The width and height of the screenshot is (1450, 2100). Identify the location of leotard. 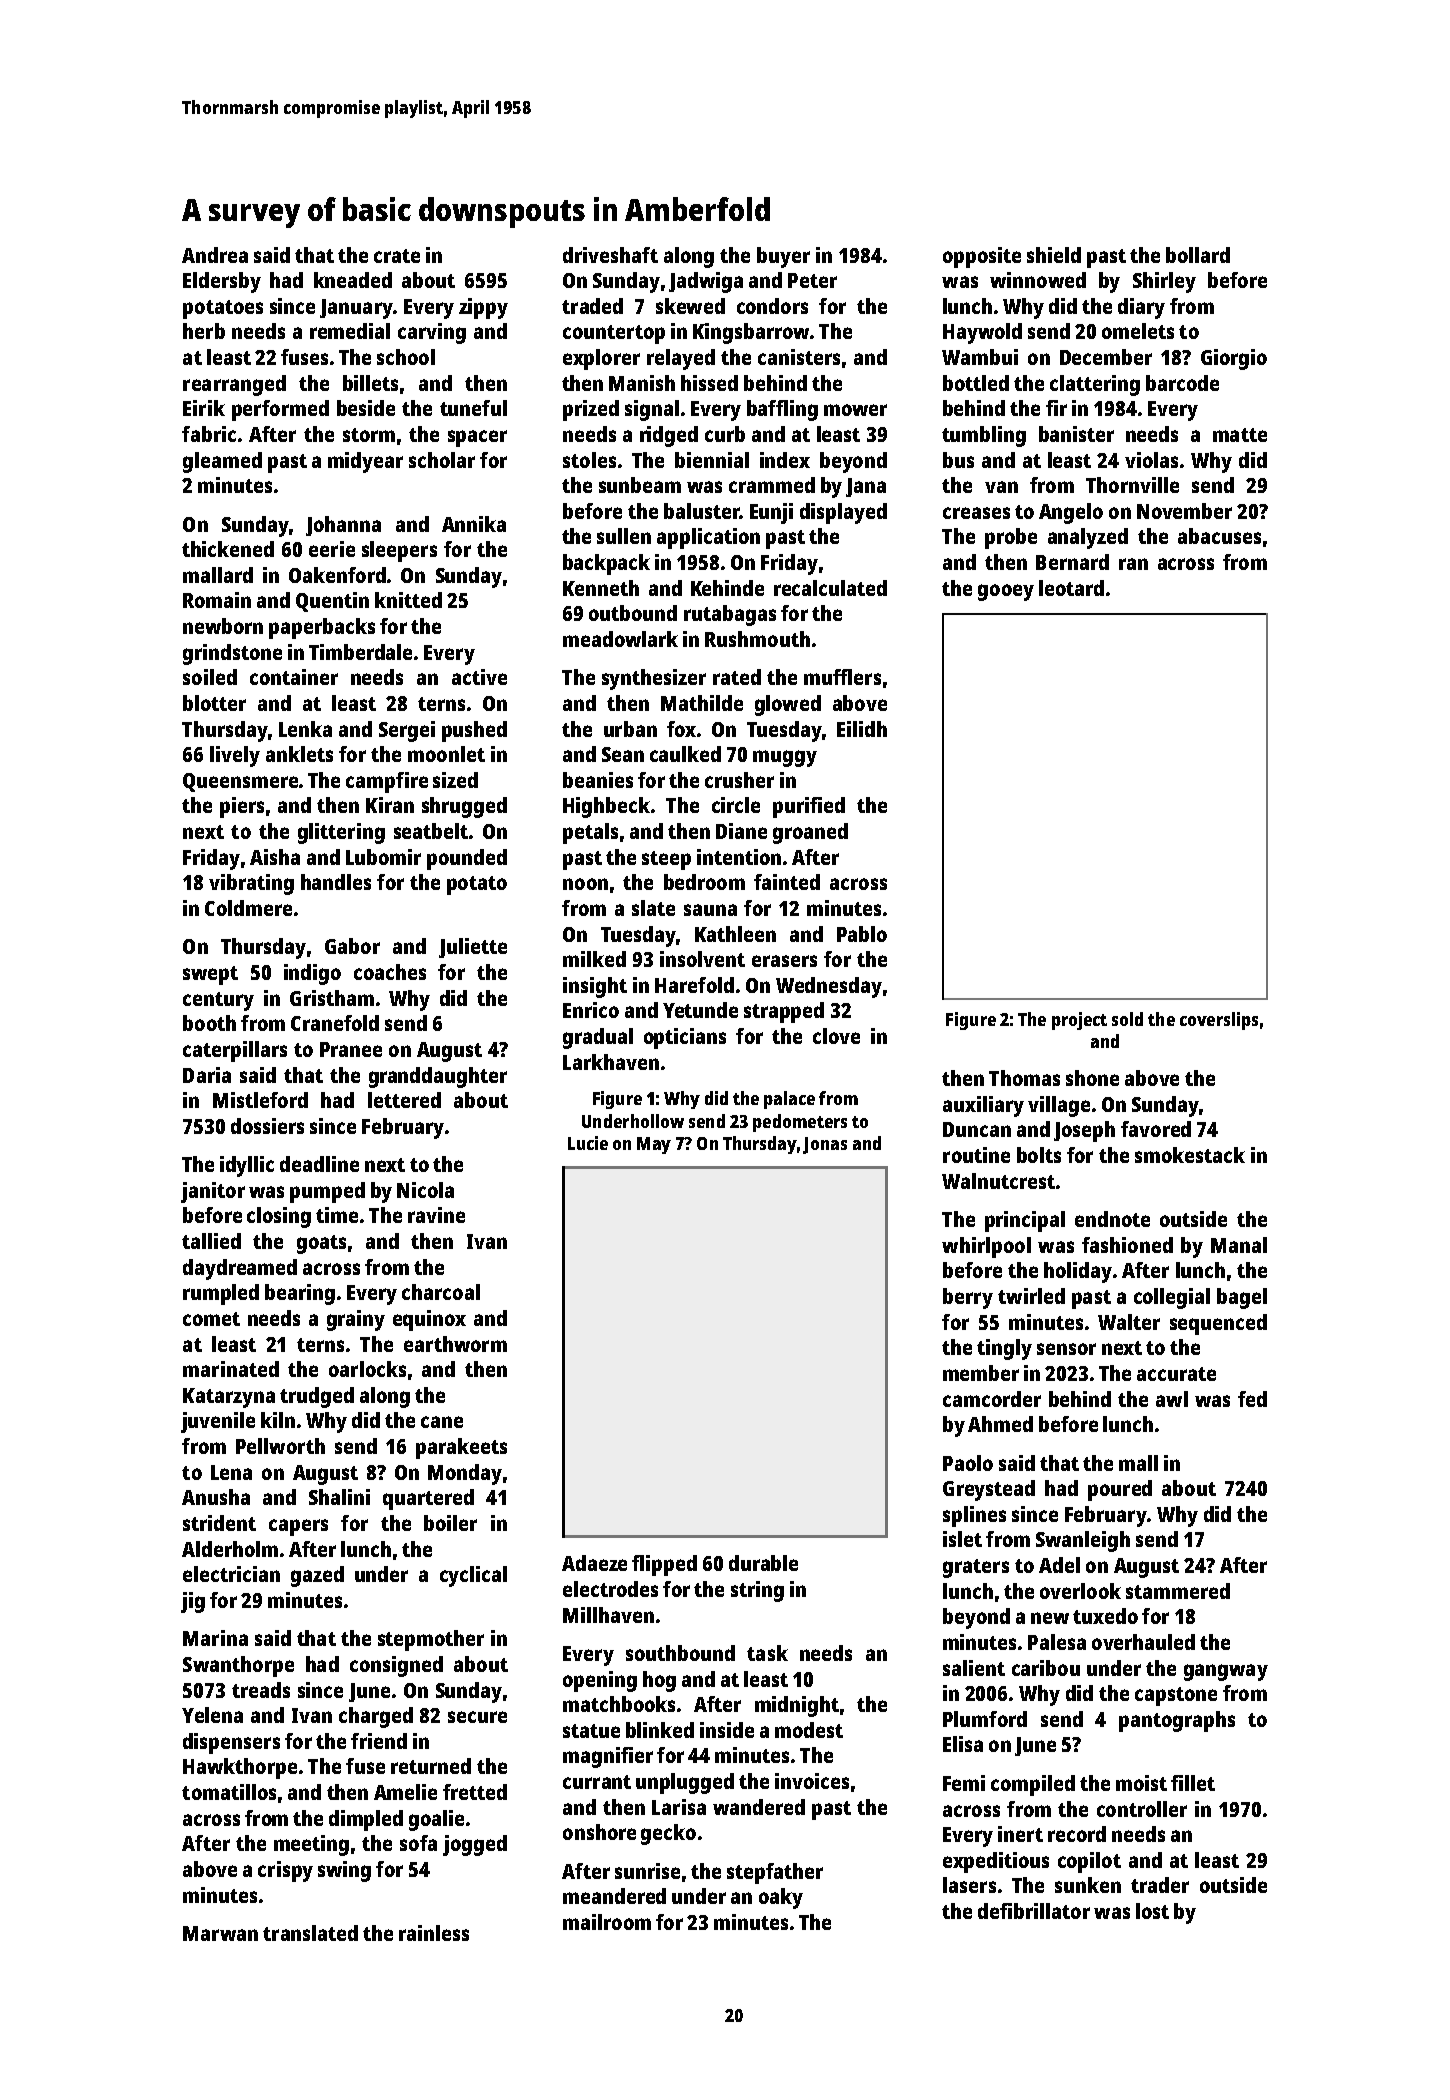
(1071, 588).
